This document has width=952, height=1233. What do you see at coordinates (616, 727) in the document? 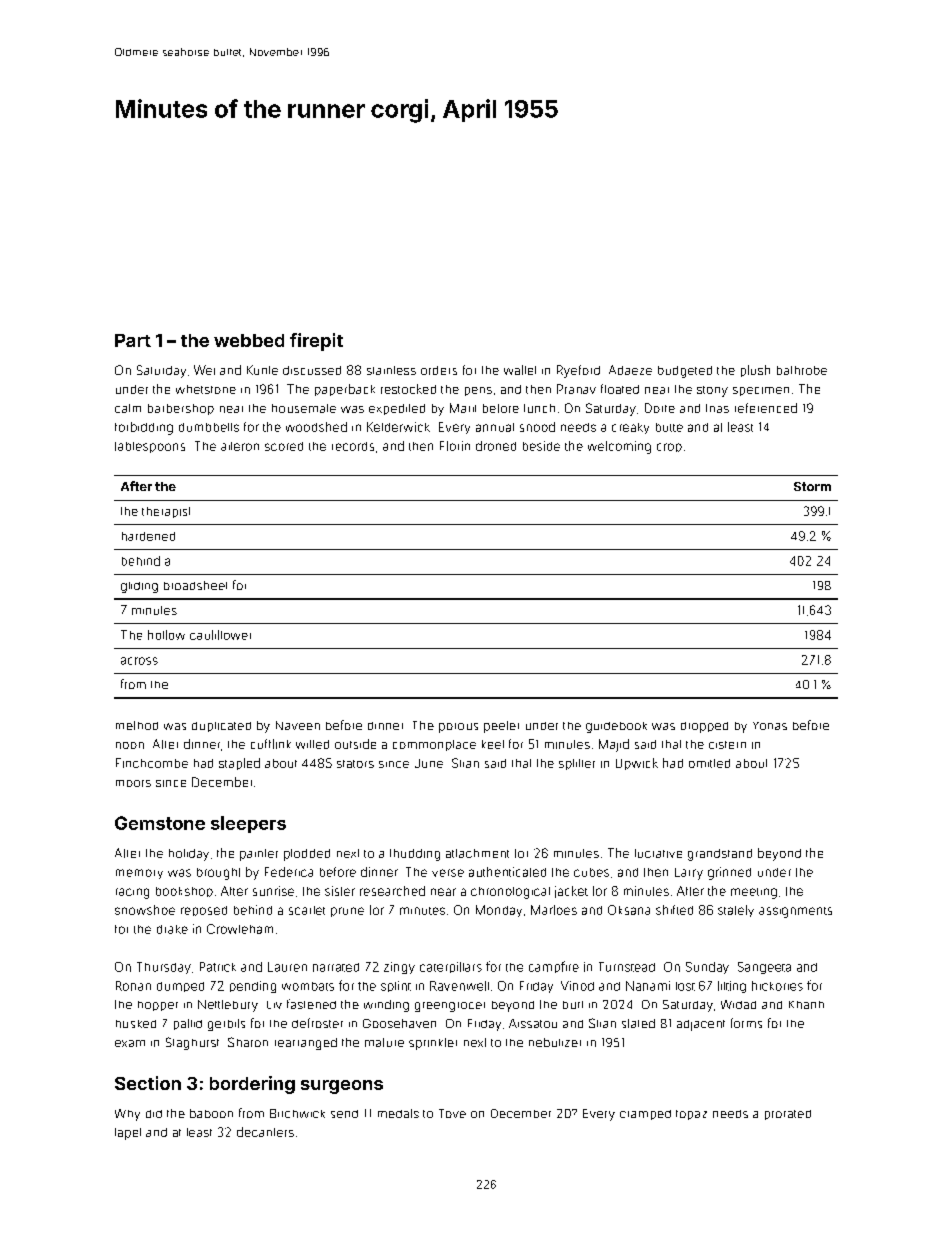
I see `guidebook` at bounding box center [616, 727].
